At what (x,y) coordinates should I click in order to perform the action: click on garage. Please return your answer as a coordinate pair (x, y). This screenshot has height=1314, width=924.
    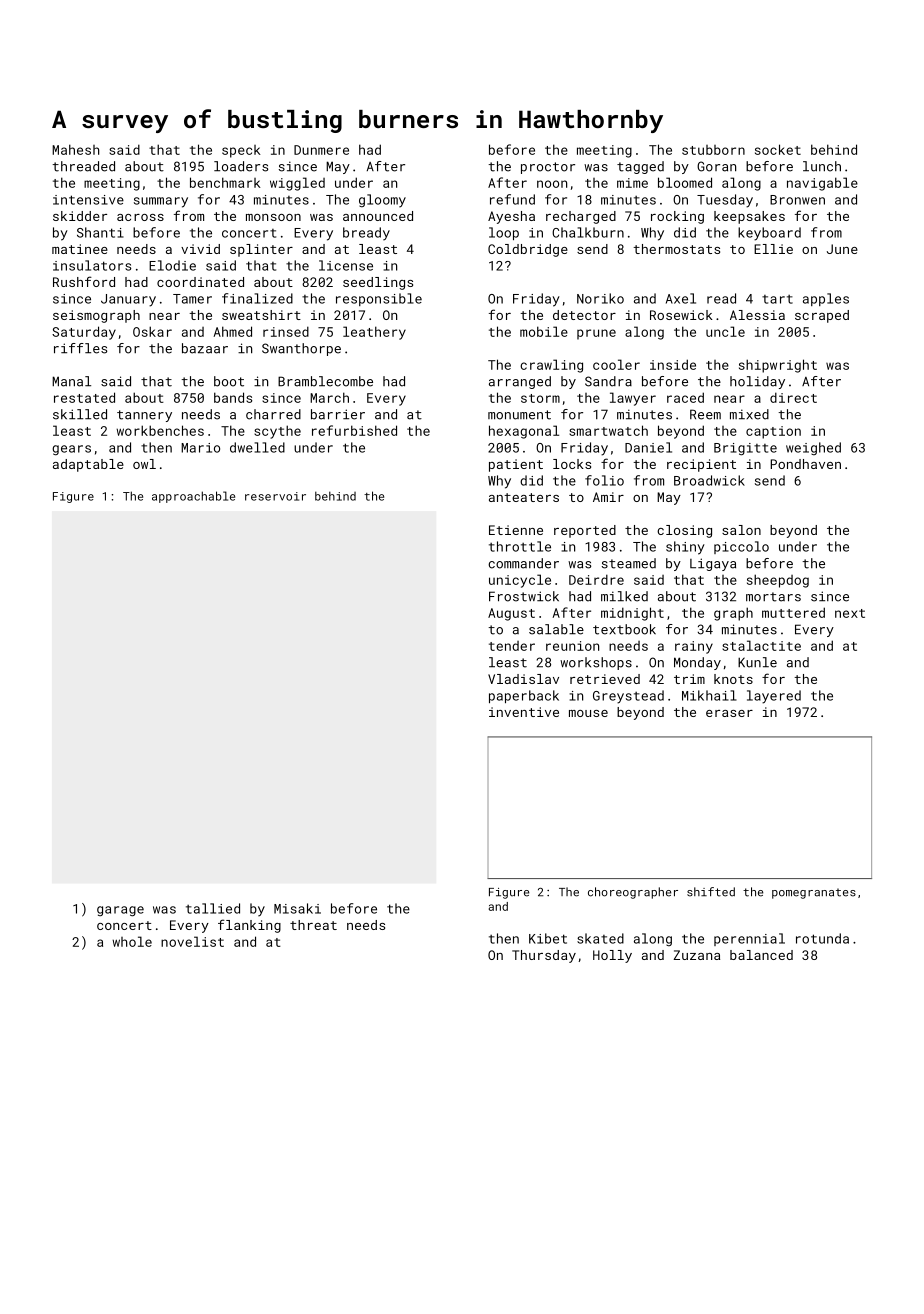
    Looking at the image, I should click on (120, 911).
